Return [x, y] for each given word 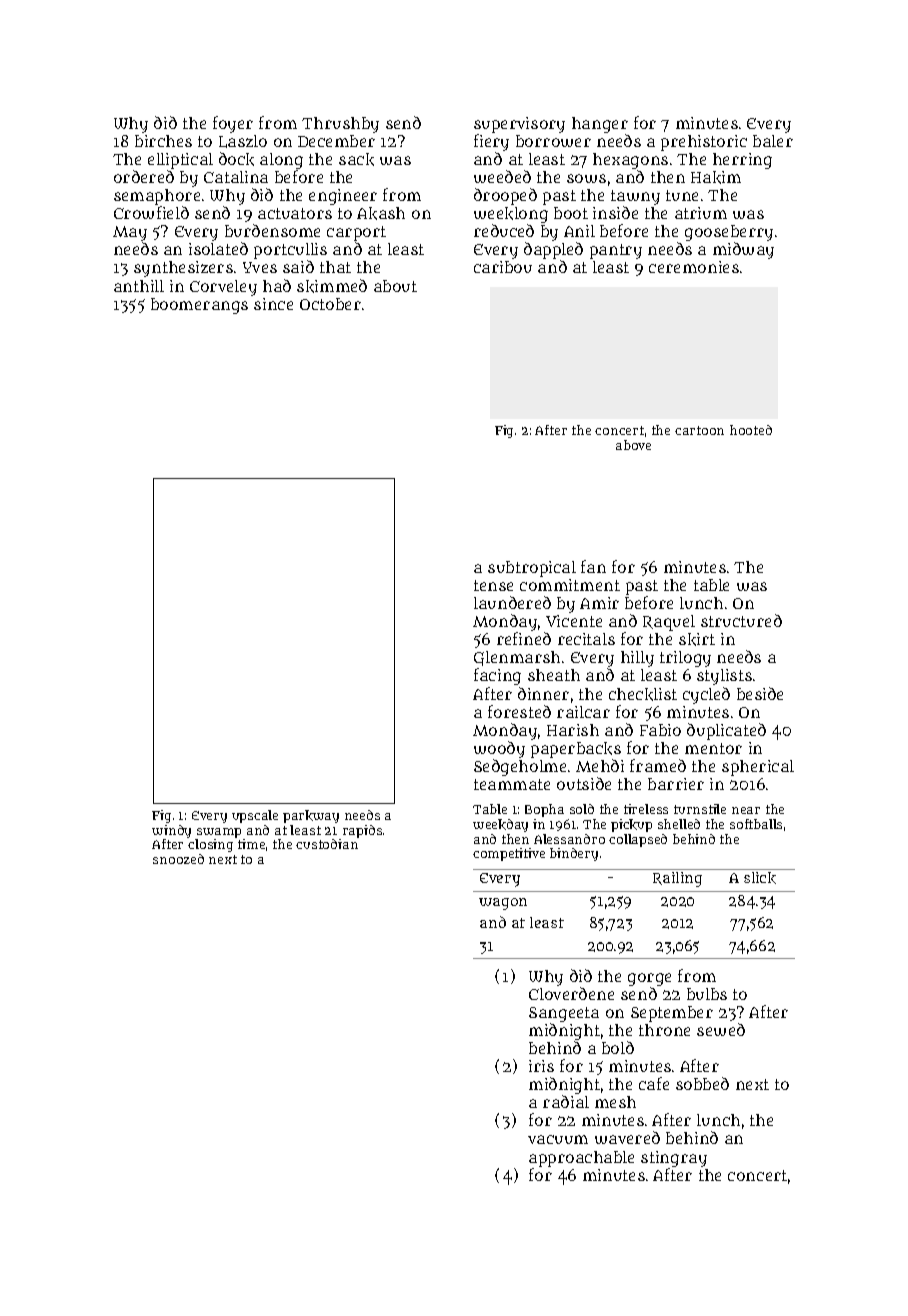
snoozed [178, 859]
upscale [255, 816]
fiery [491, 142]
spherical [758, 768]
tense [493, 585]
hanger [600, 125]
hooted [751, 430]
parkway [311, 816]
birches [163, 141]
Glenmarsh [517, 658]
